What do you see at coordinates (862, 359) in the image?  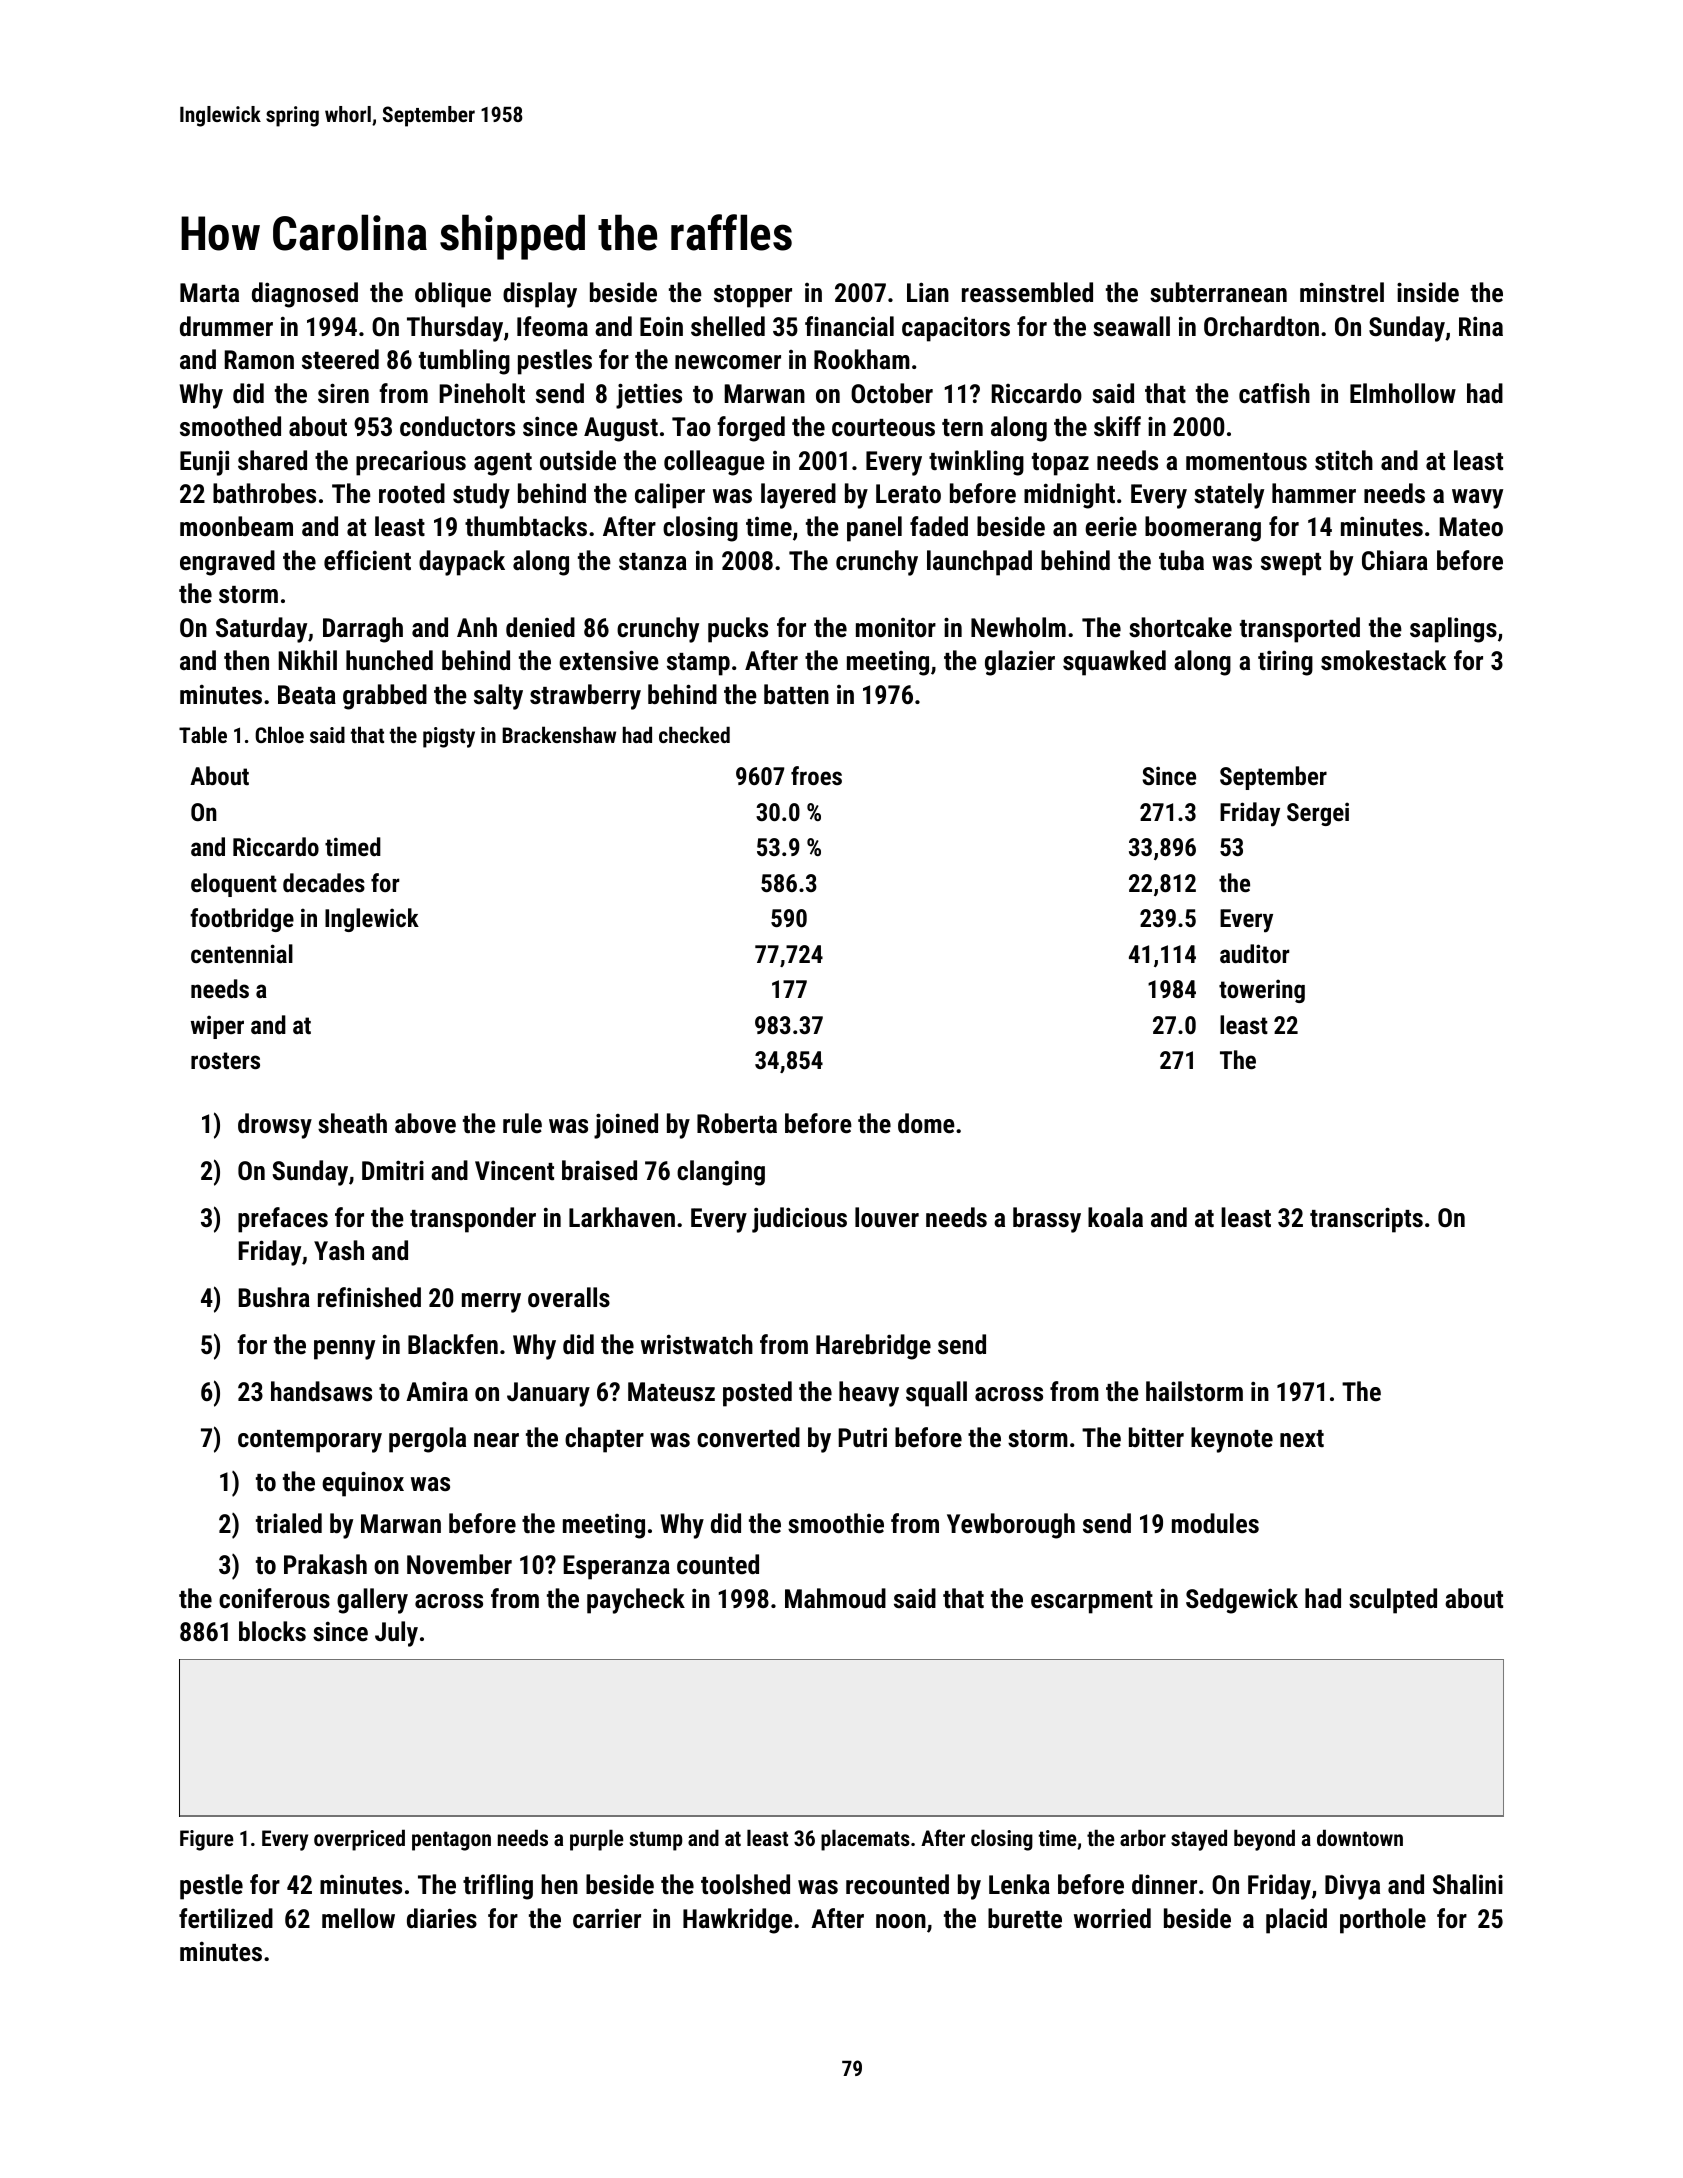 I see `Rookham` at bounding box center [862, 359].
